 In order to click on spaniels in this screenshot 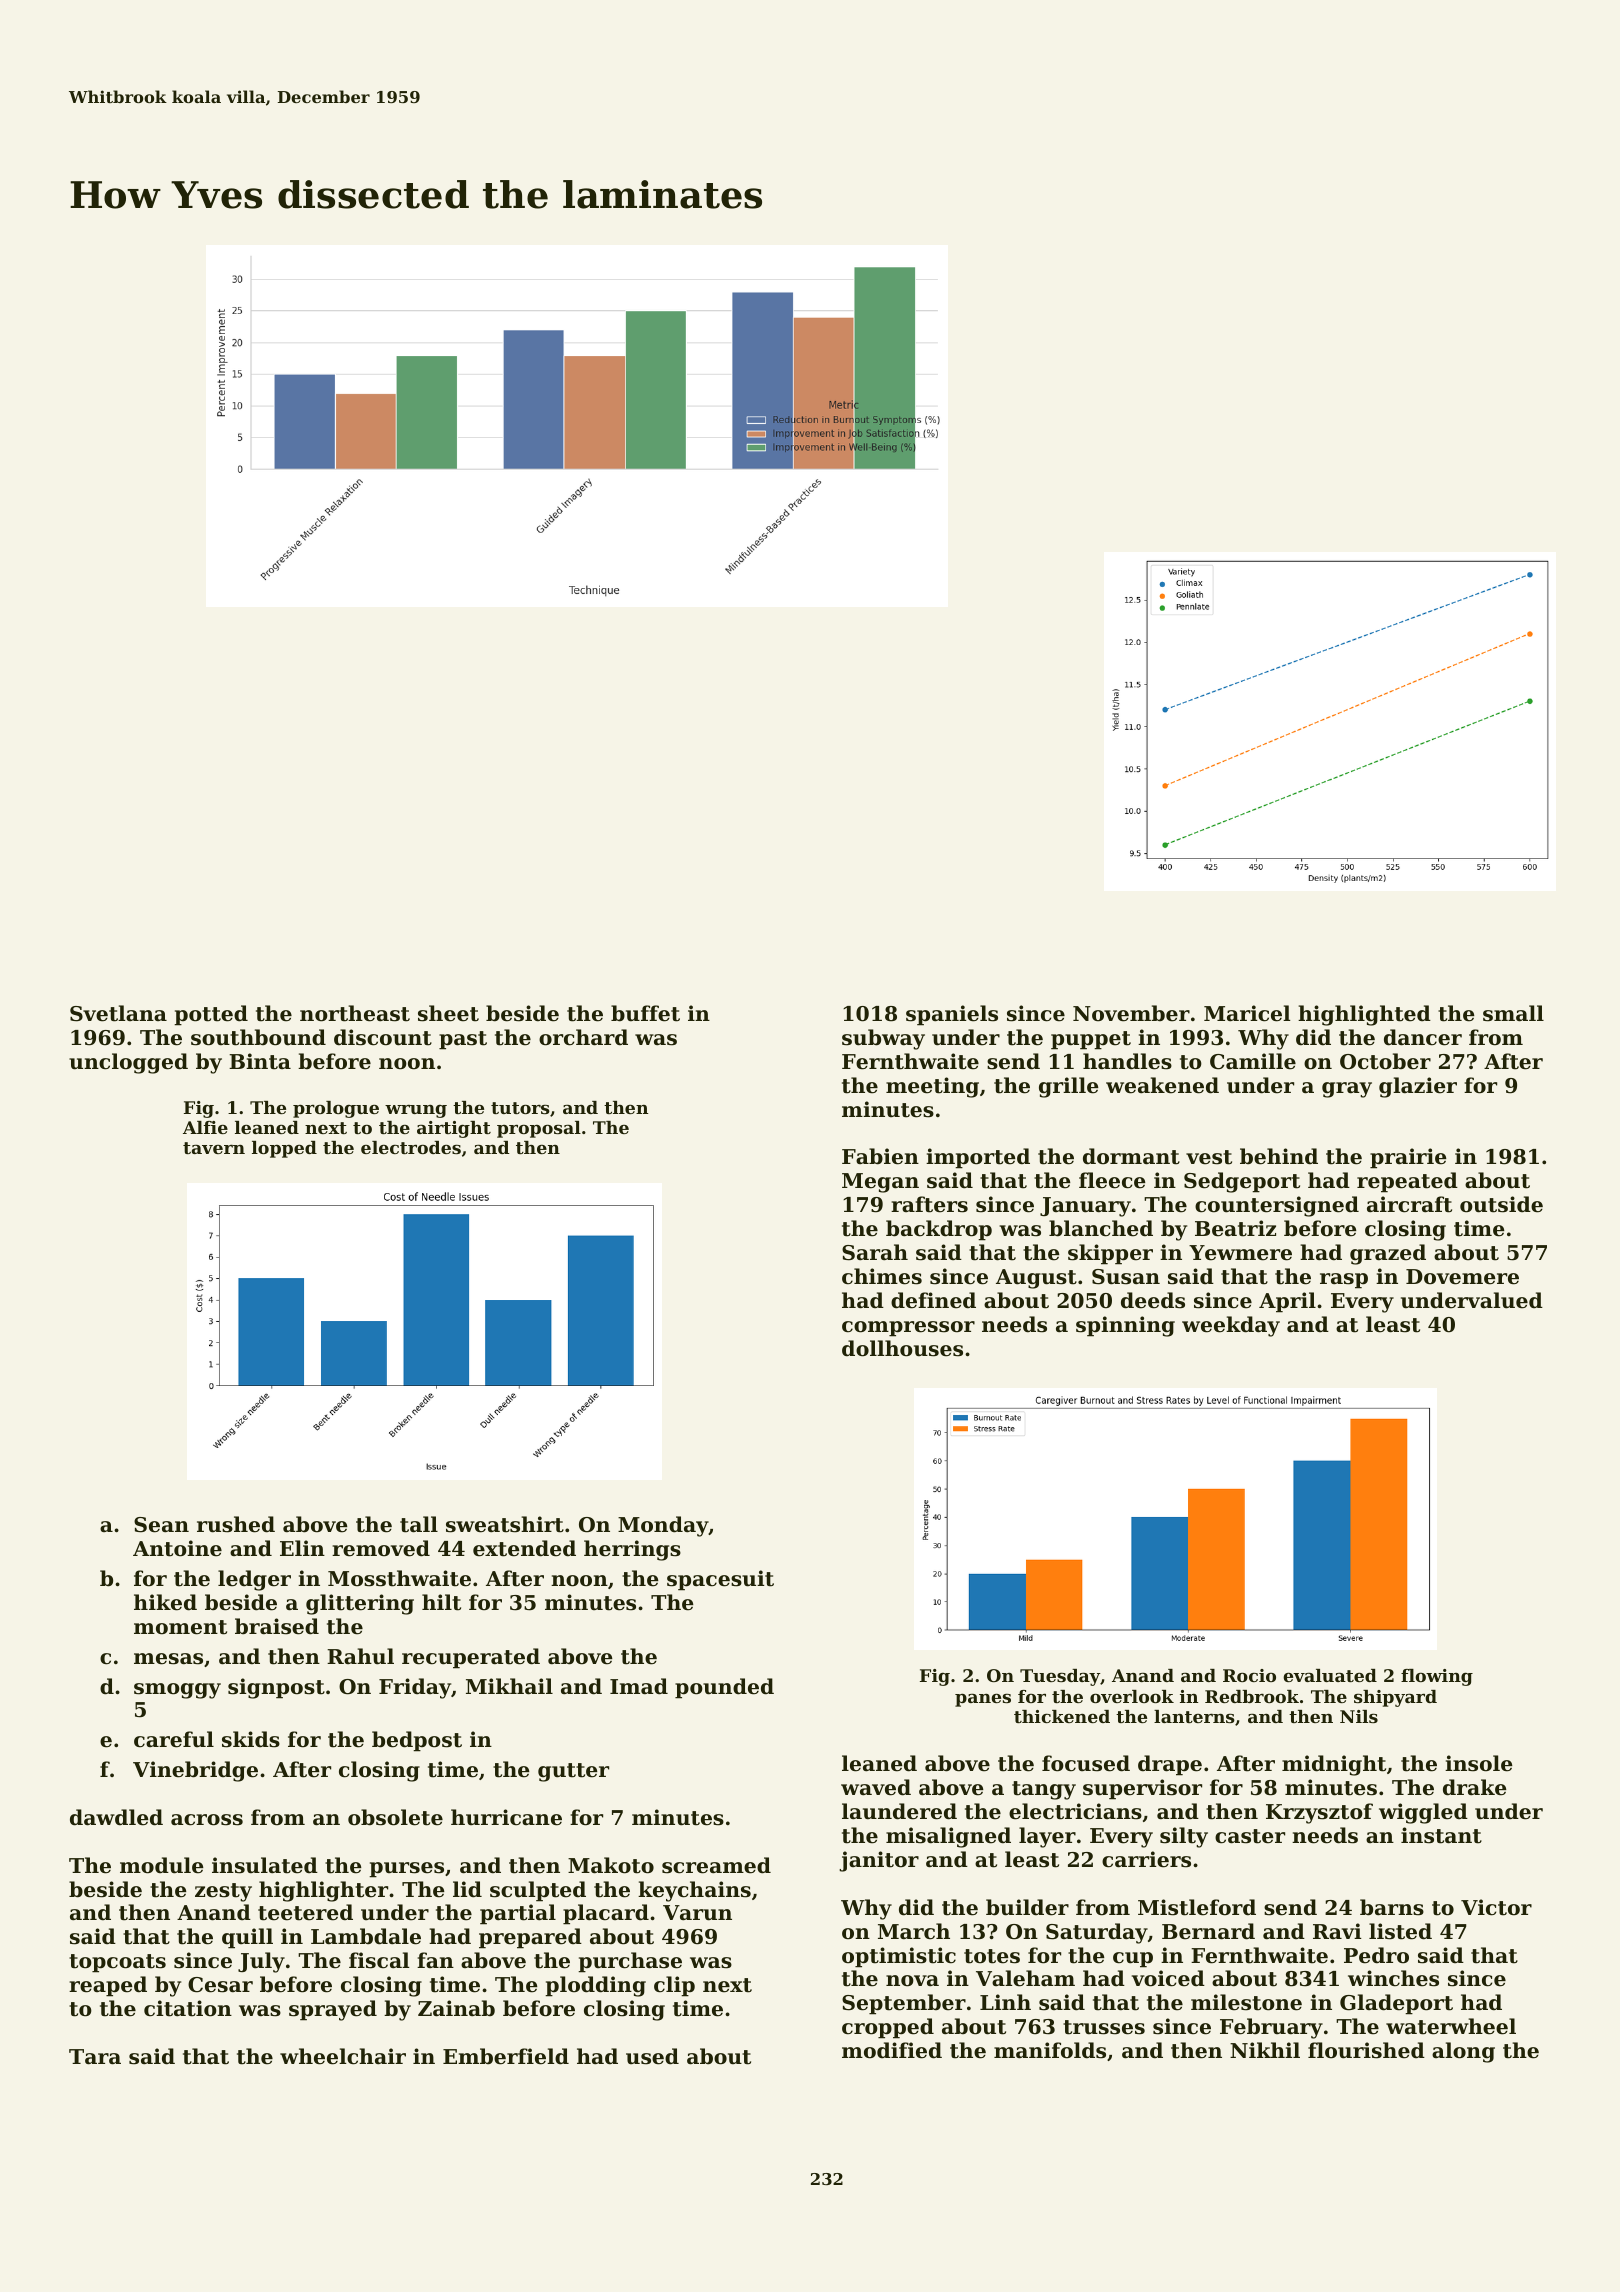, I will do `click(952, 1015)`.
